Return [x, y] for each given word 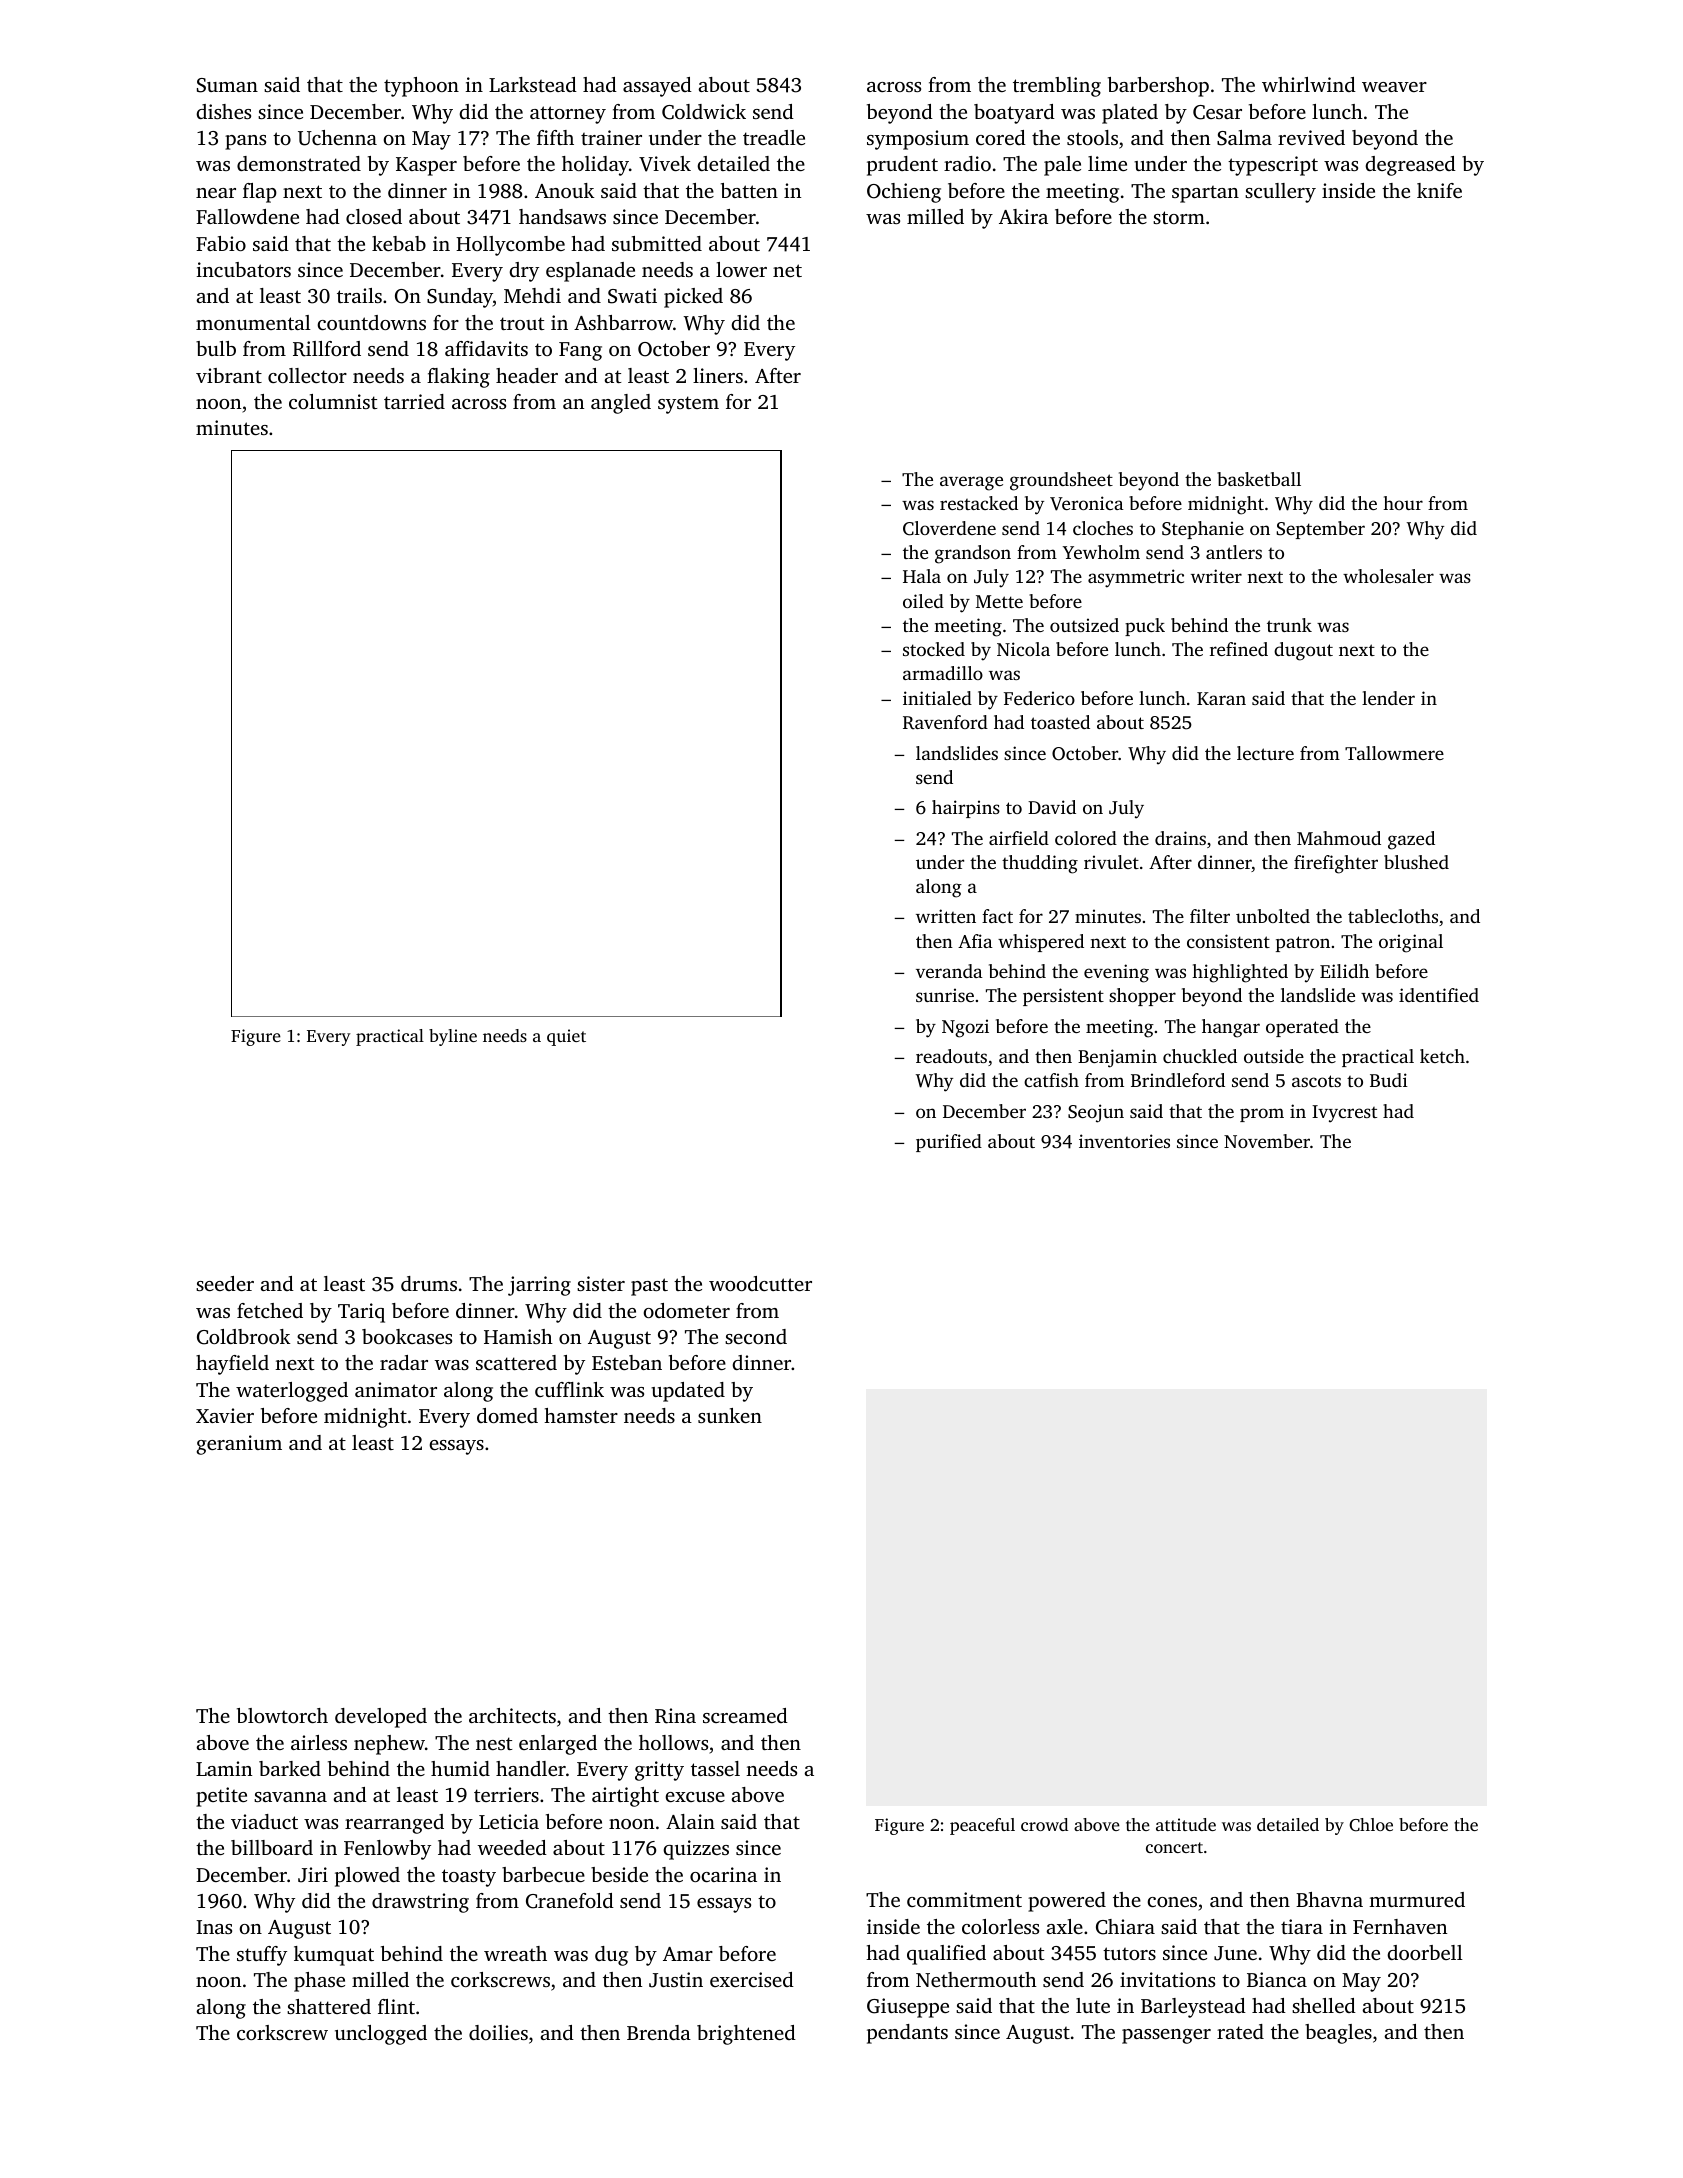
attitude [1186, 1824]
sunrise [945, 995]
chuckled [1200, 1056]
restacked [979, 503]
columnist [333, 401]
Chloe [1371, 1825]
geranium [239, 1445]
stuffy [262, 1956]
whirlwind [1309, 84]
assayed [657, 87]
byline [453, 1037]
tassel [715, 1768]
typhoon [421, 87]
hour [1403, 503]
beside [619, 1874]
